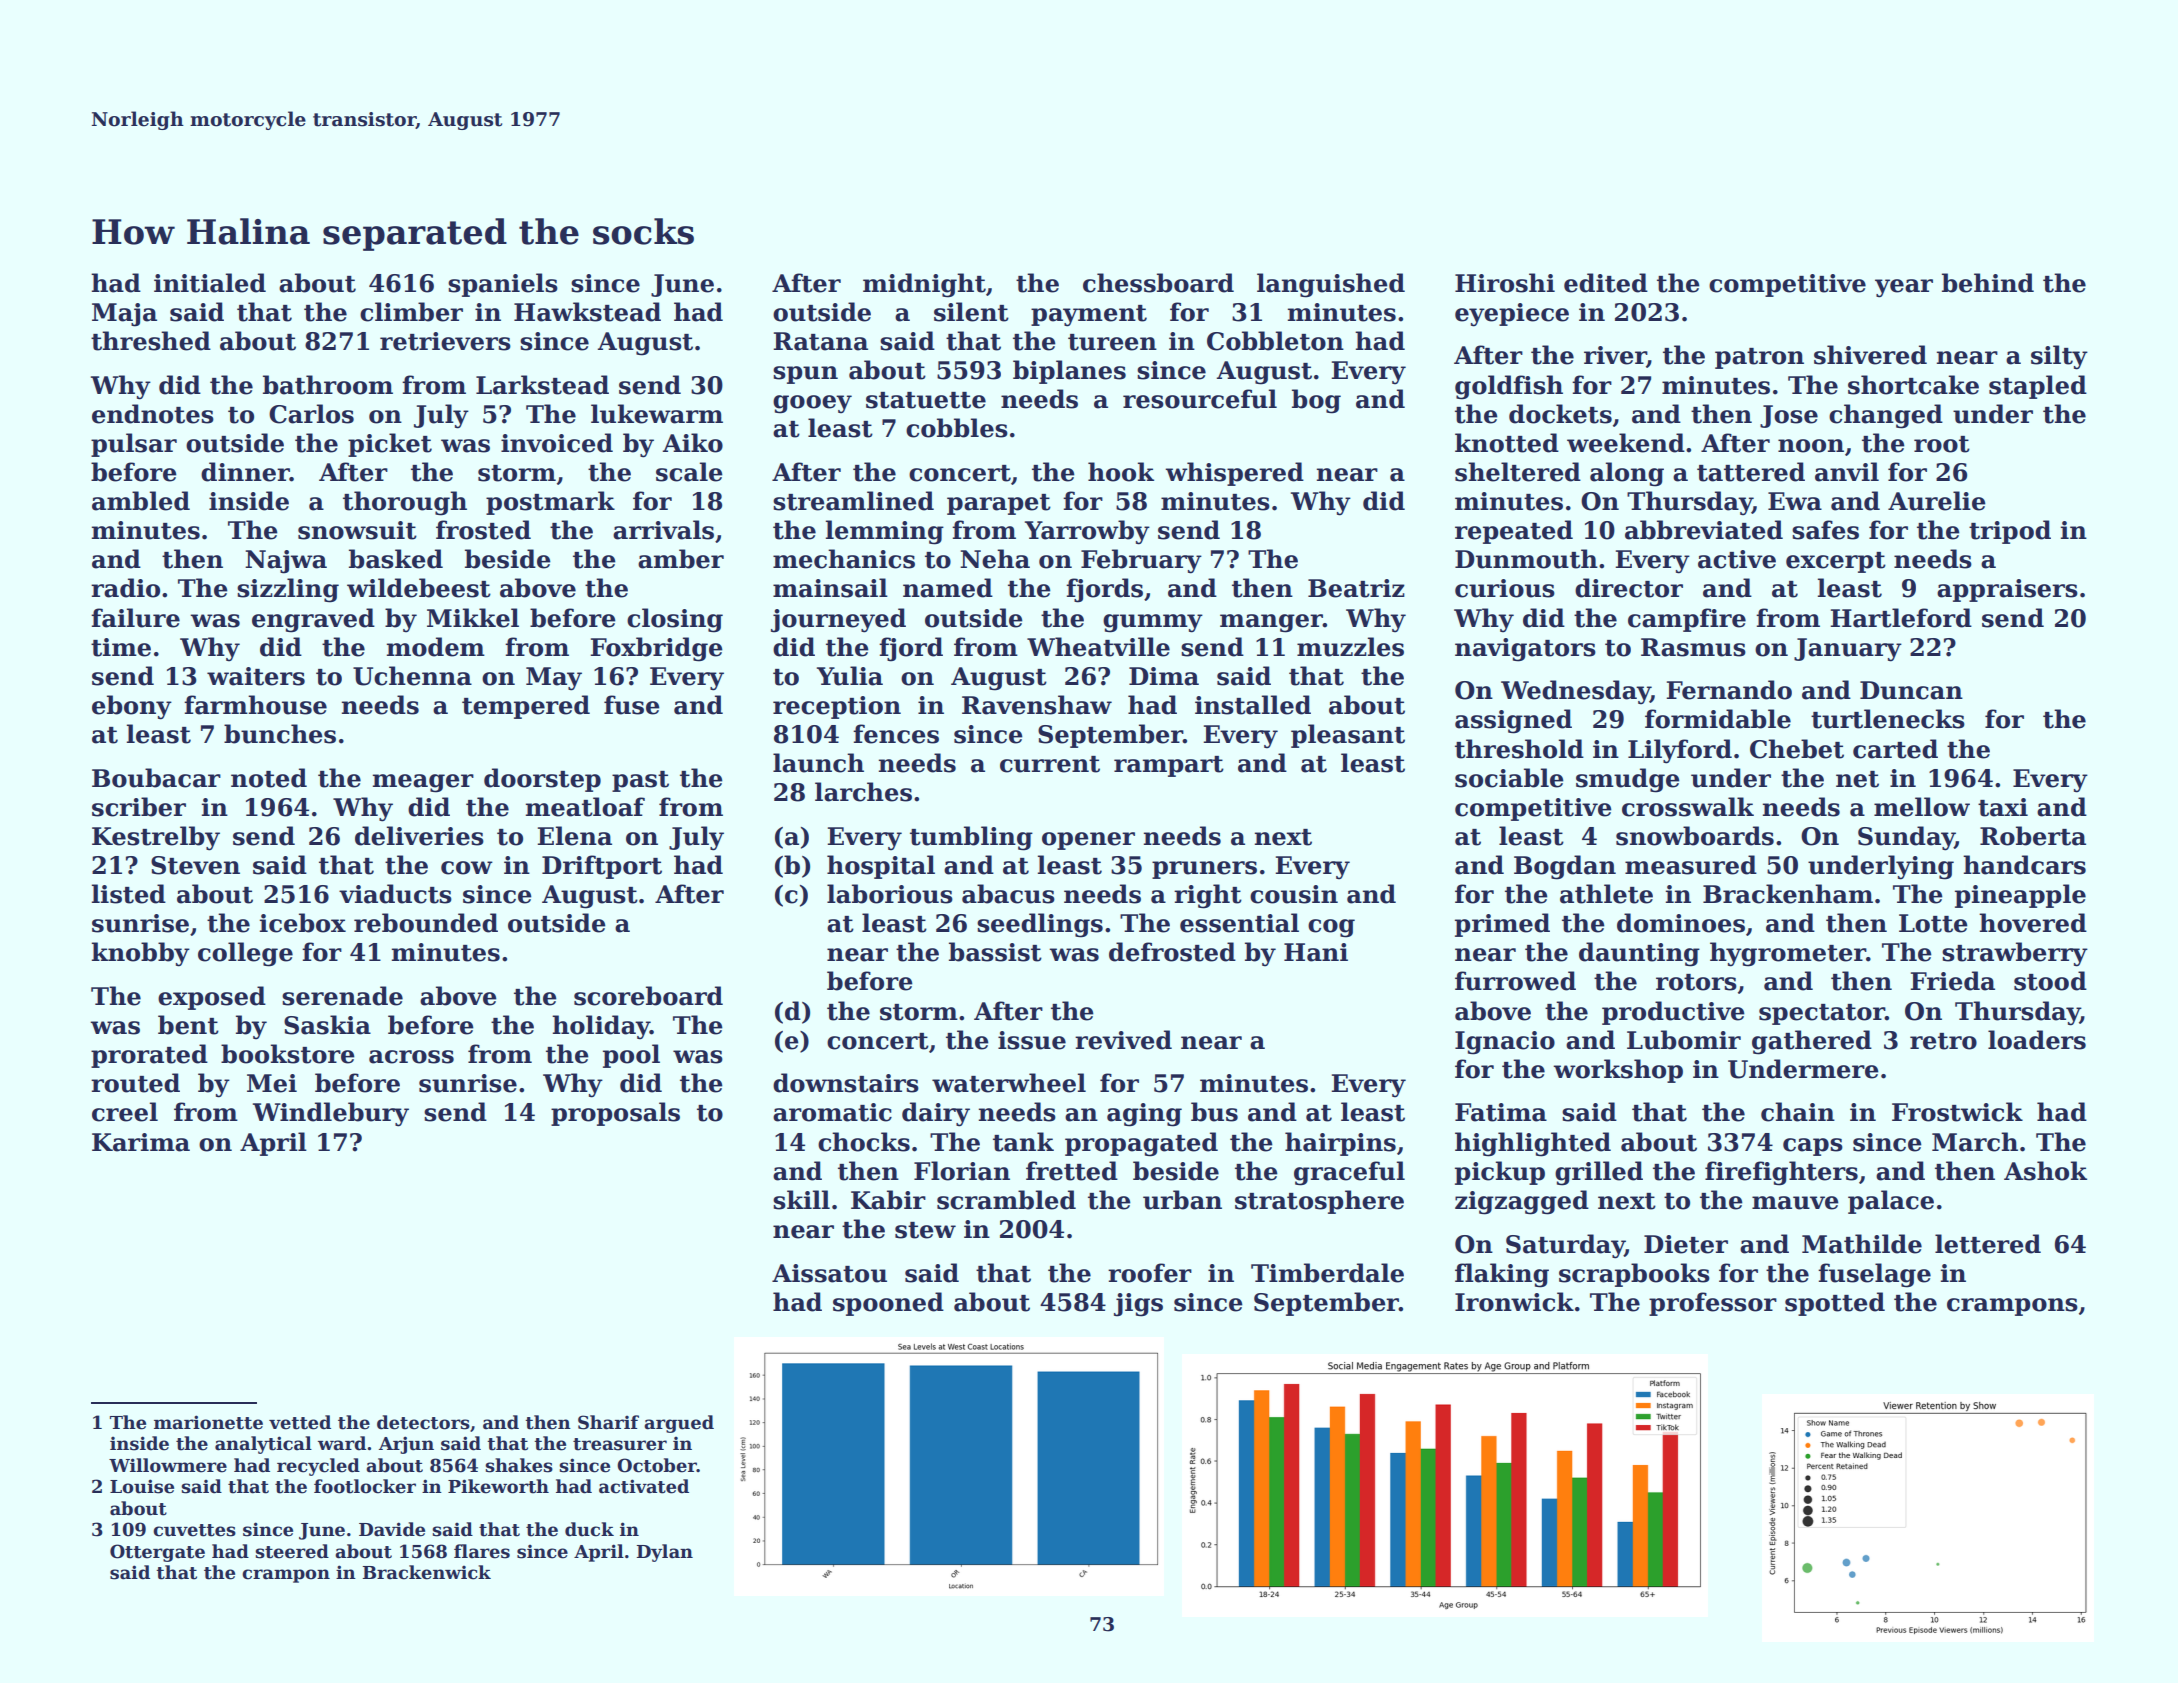 Image resolution: width=2178 pixels, height=1683 pixels. I want to click on Ottergate, so click(157, 1553).
